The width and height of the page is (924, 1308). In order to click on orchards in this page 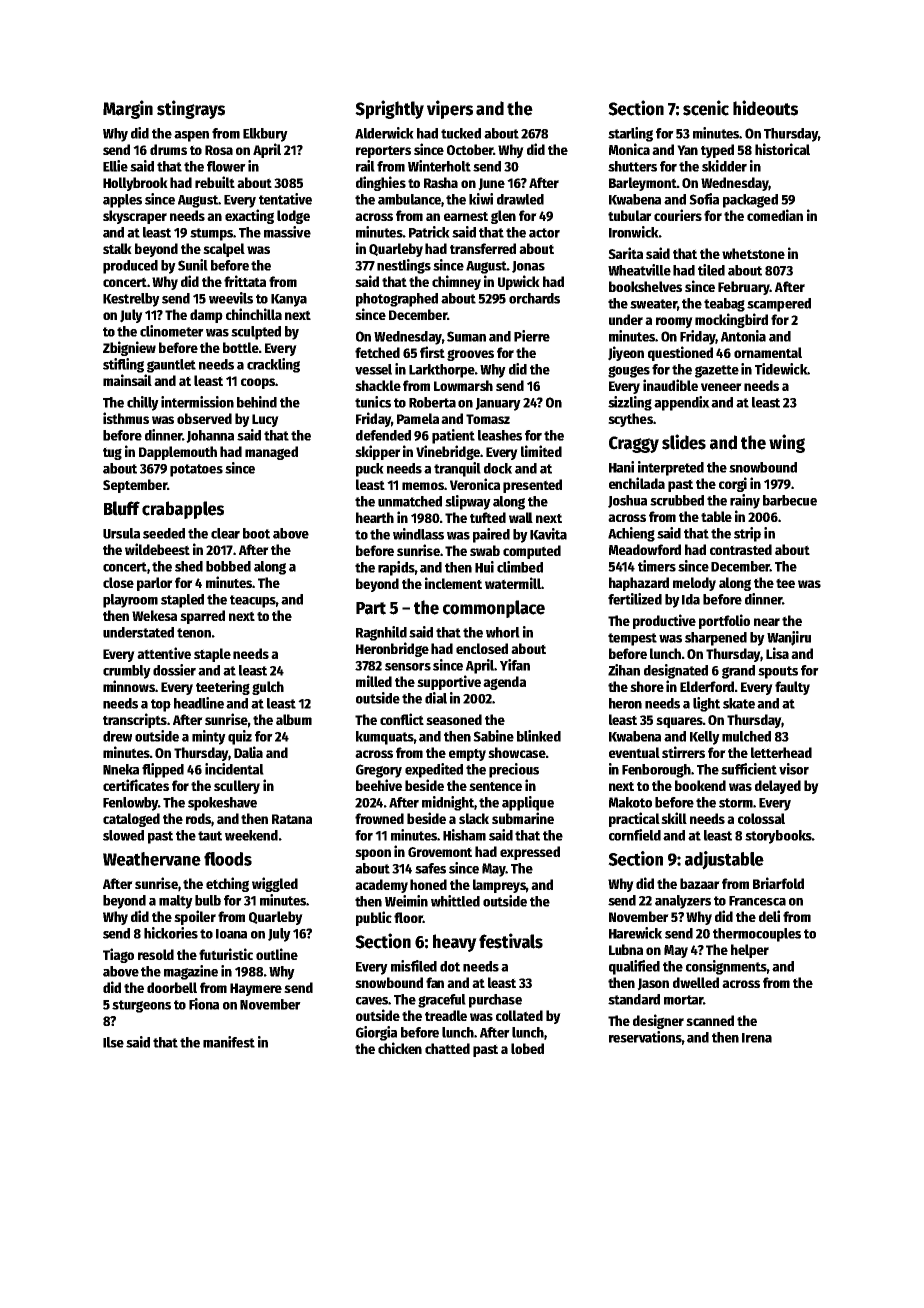, I will do `click(534, 298)`.
